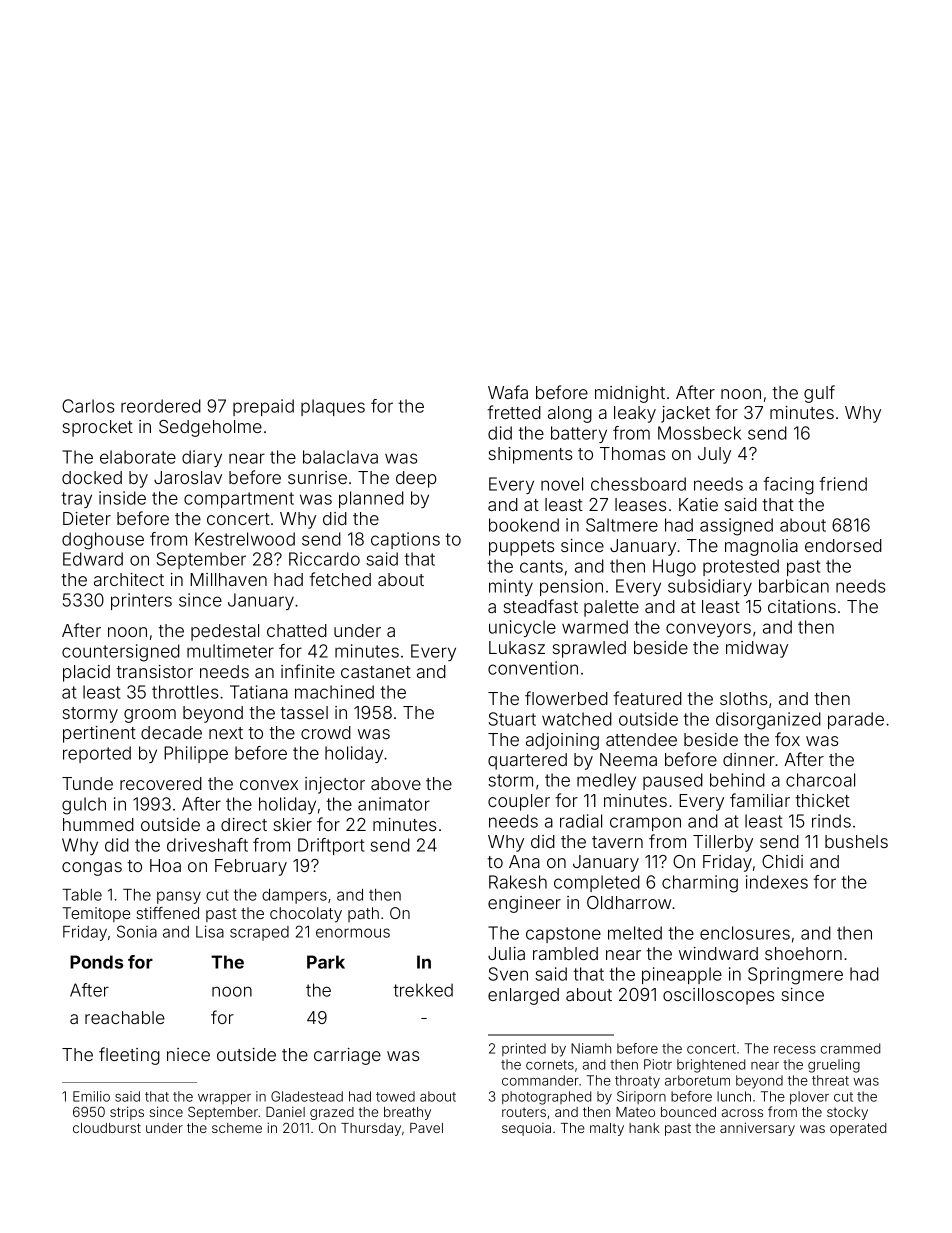 Image resolution: width=952 pixels, height=1233 pixels. What do you see at coordinates (635, 1112) in the document?
I see `Mateo` at bounding box center [635, 1112].
